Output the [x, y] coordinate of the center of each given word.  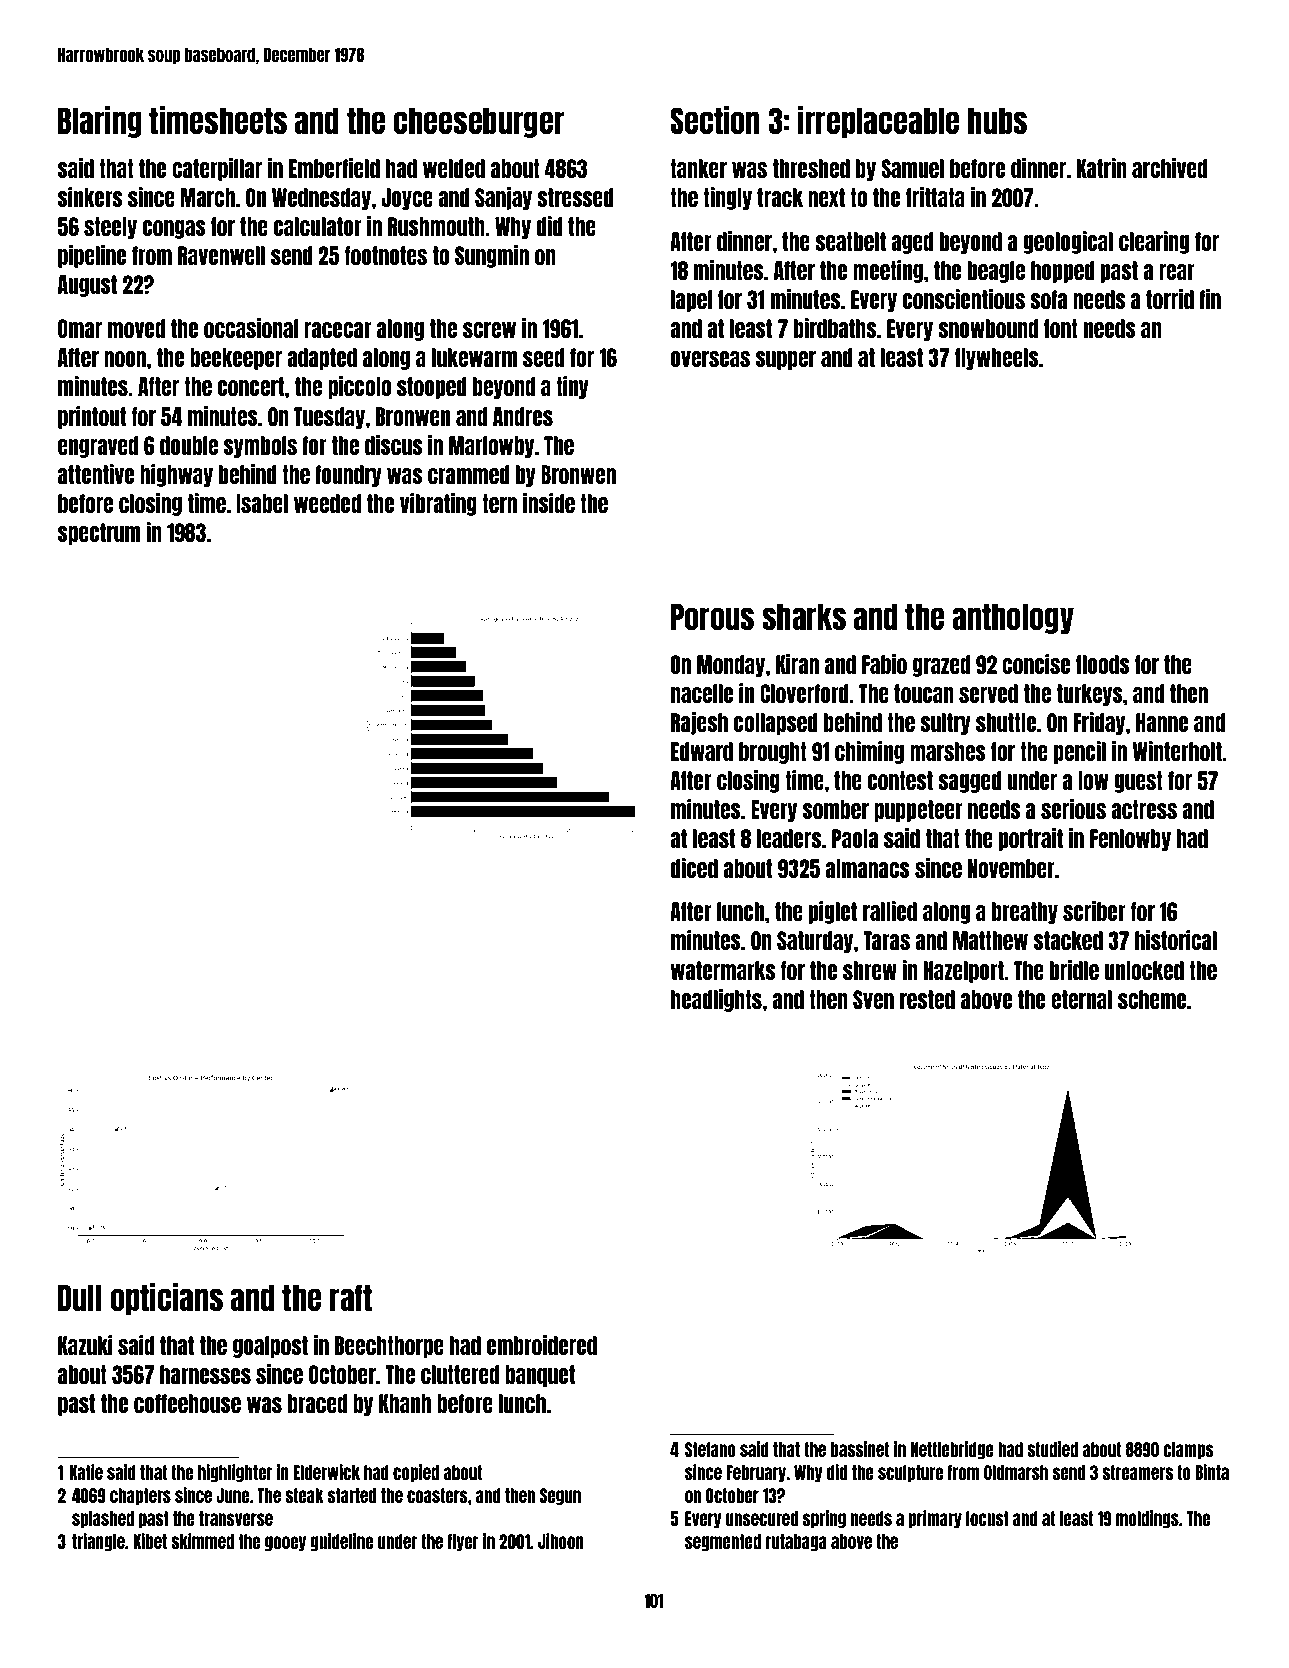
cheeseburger [479, 123]
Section [714, 120]
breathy [1025, 913]
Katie [86, 1472]
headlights [716, 1000]
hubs [997, 121]
